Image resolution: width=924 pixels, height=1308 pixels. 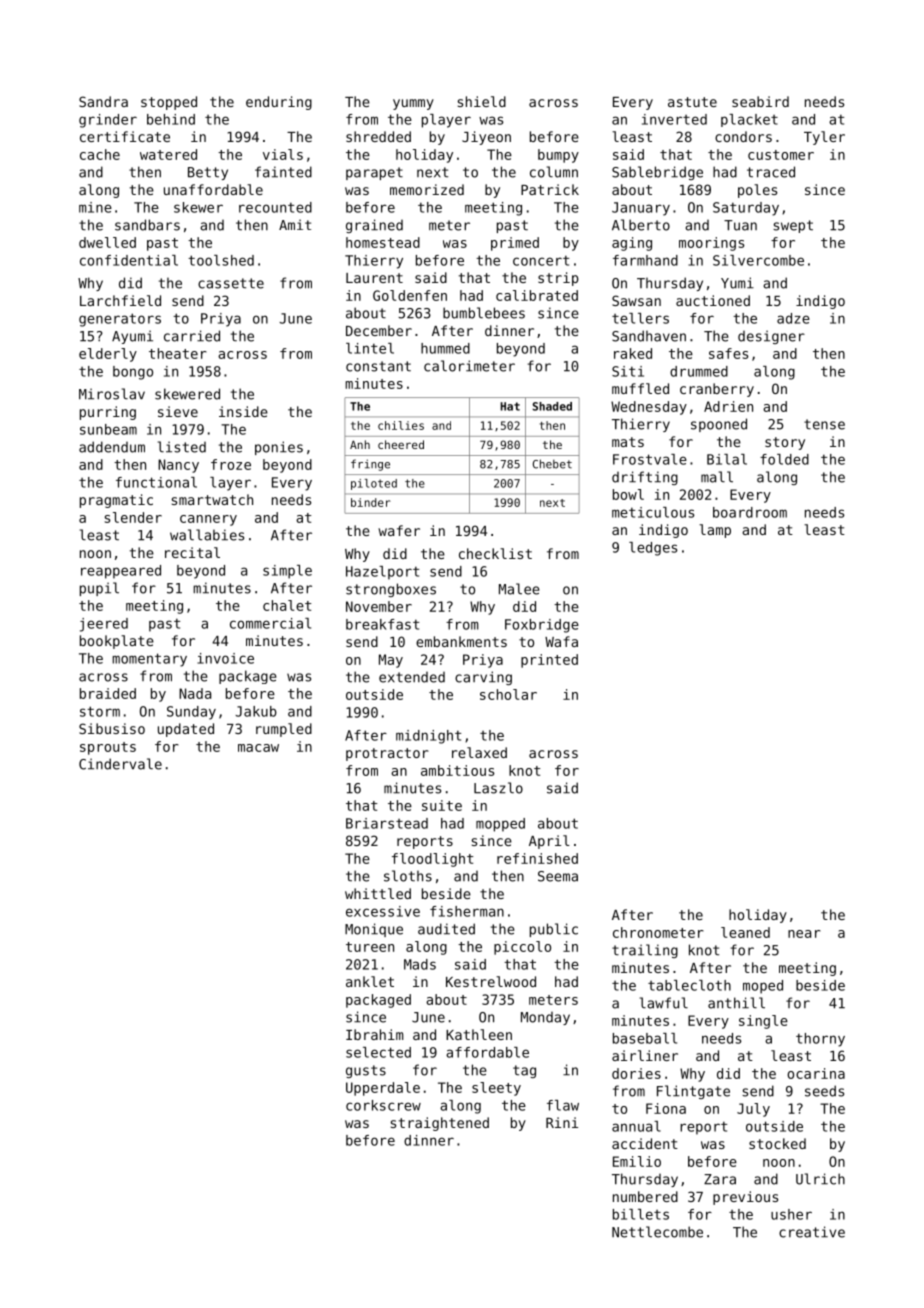 I want to click on strongboxes, so click(x=391, y=590).
